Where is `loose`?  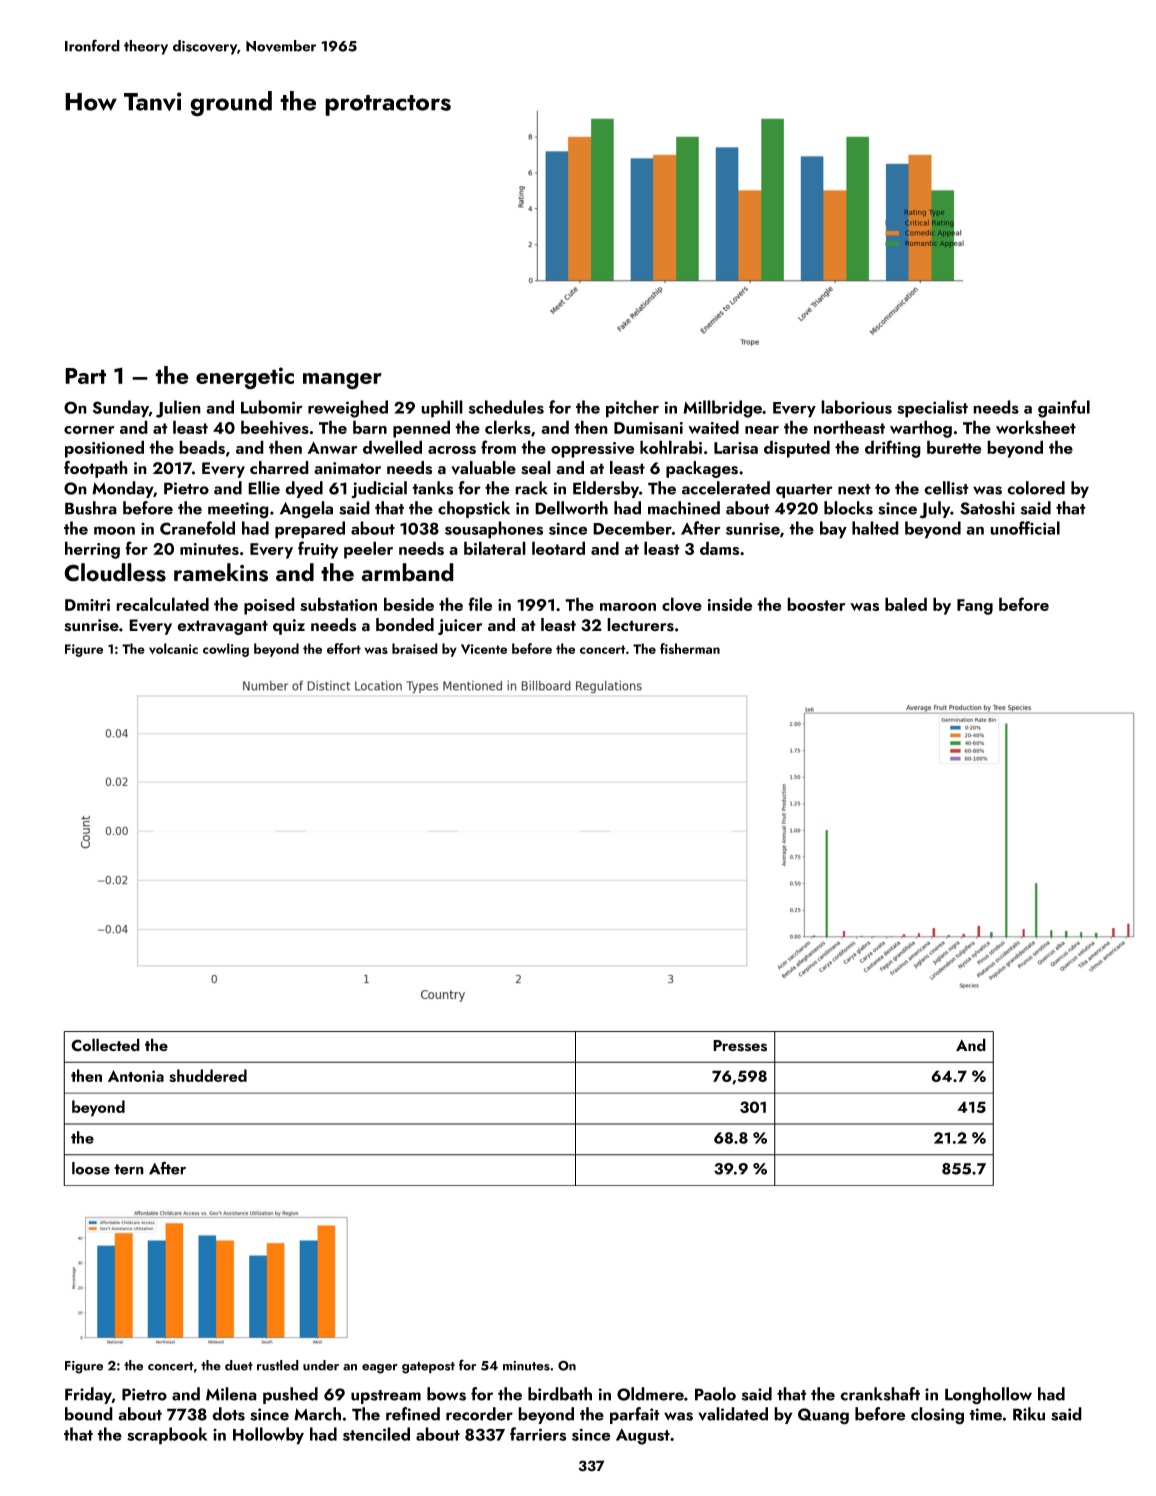
loose is located at coordinates (91, 1168).
